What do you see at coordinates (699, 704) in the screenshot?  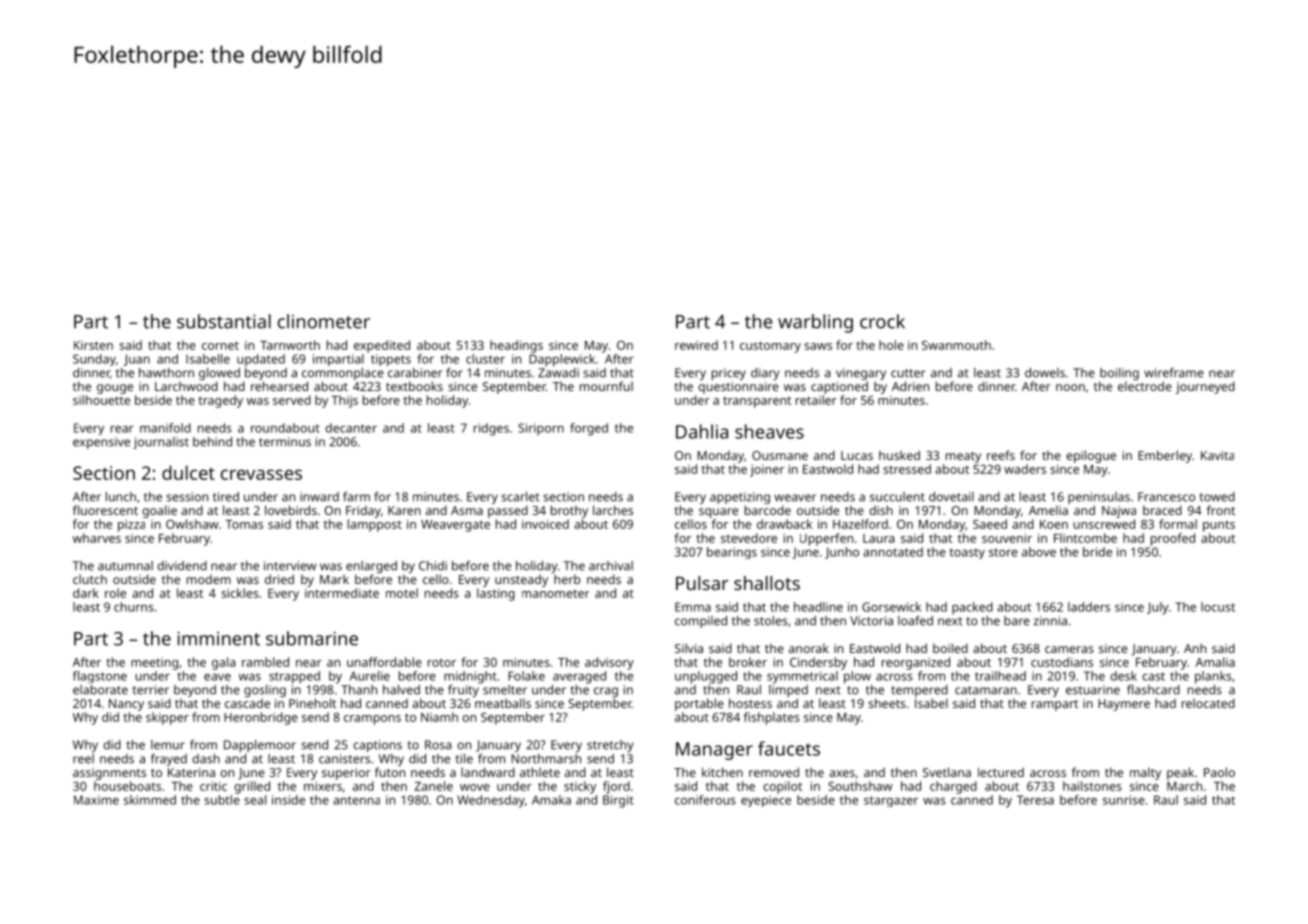 I see `portable` at bounding box center [699, 704].
